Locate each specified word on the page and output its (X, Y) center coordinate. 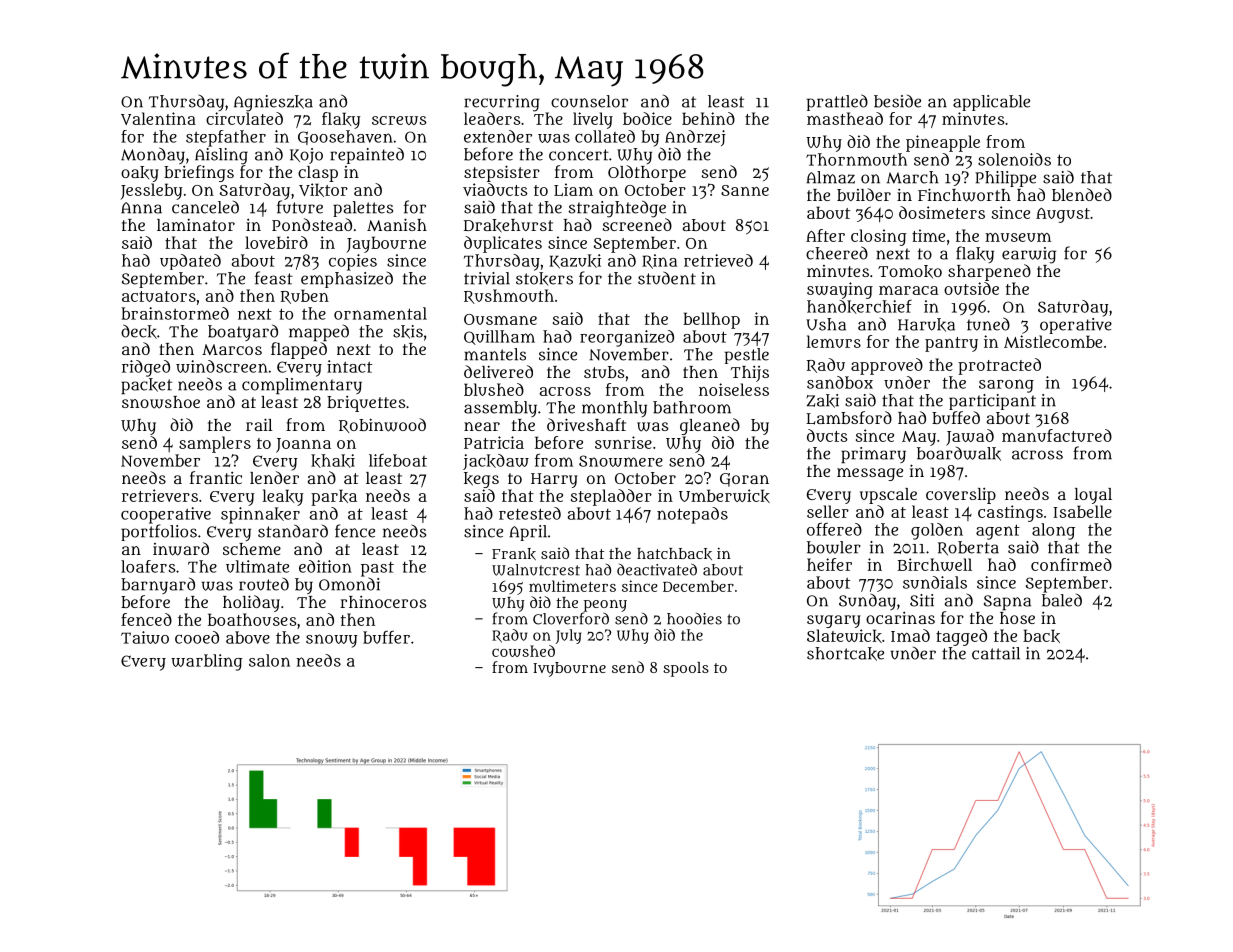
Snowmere (621, 461)
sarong (1006, 386)
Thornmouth (856, 159)
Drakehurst (508, 226)
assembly (500, 409)
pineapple (943, 143)
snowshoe (161, 402)
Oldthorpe (647, 173)
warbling (207, 662)
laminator (196, 224)
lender (274, 477)
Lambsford (849, 418)
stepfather (226, 138)
